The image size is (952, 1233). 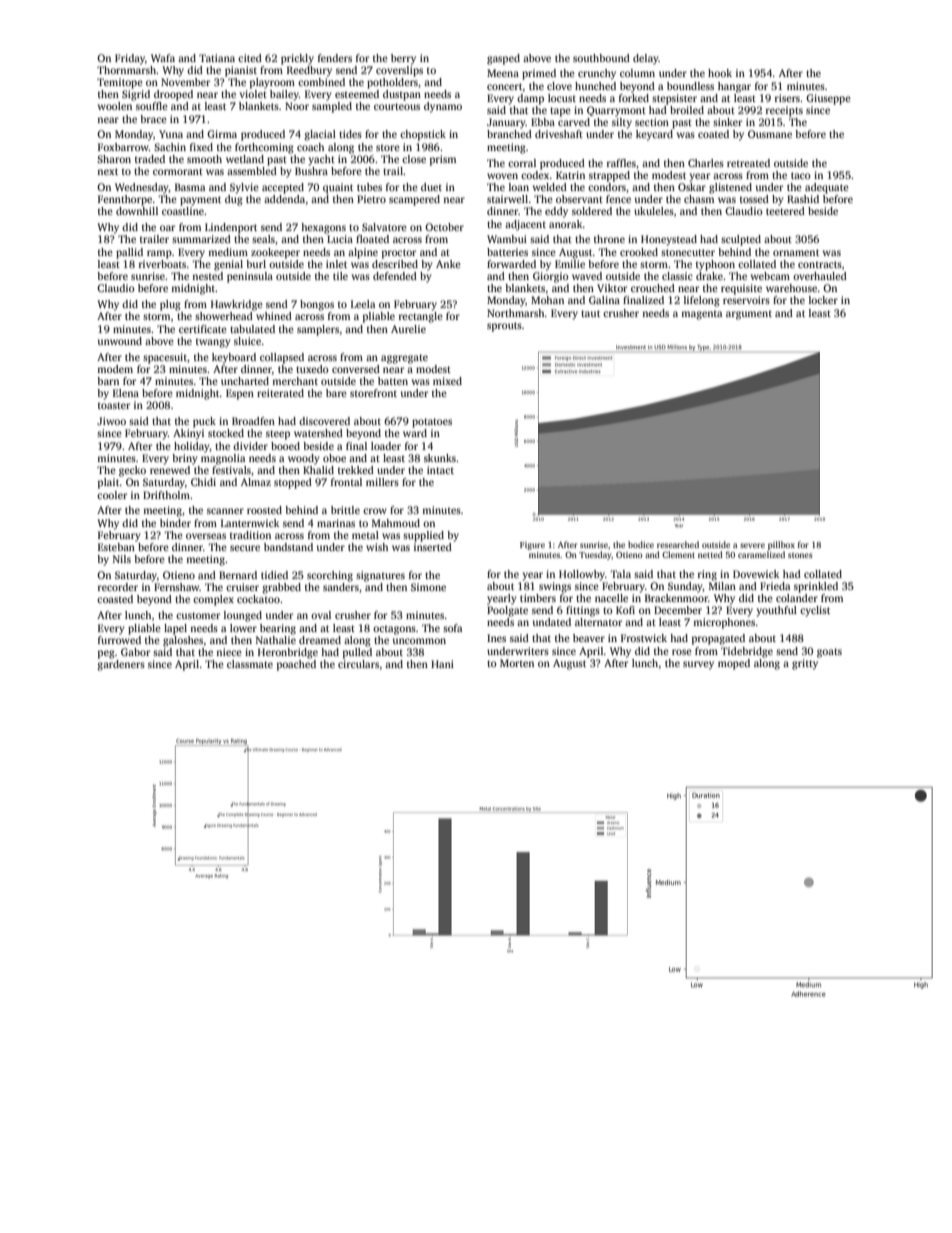 What do you see at coordinates (646, 59) in the page?
I see `delay` at bounding box center [646, 59].
